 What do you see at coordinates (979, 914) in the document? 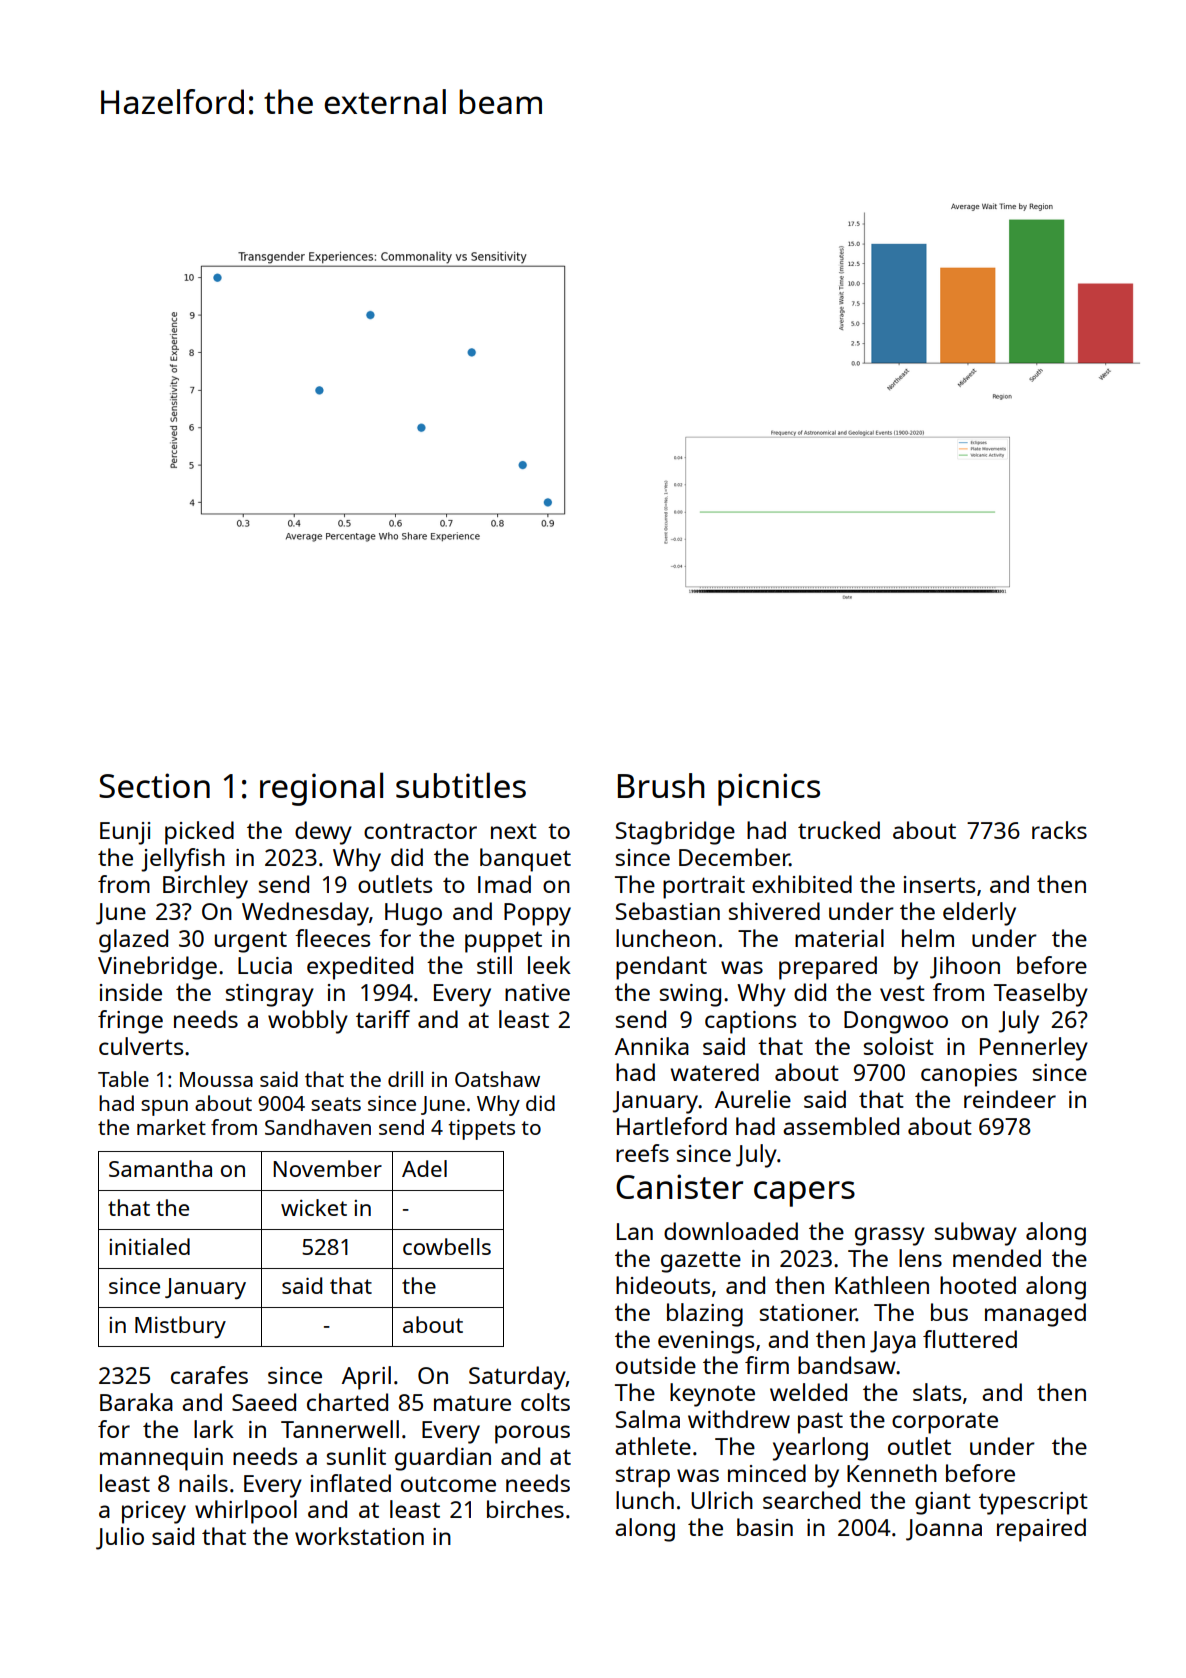
I see `elderly` at bounding box center [979, 914].
